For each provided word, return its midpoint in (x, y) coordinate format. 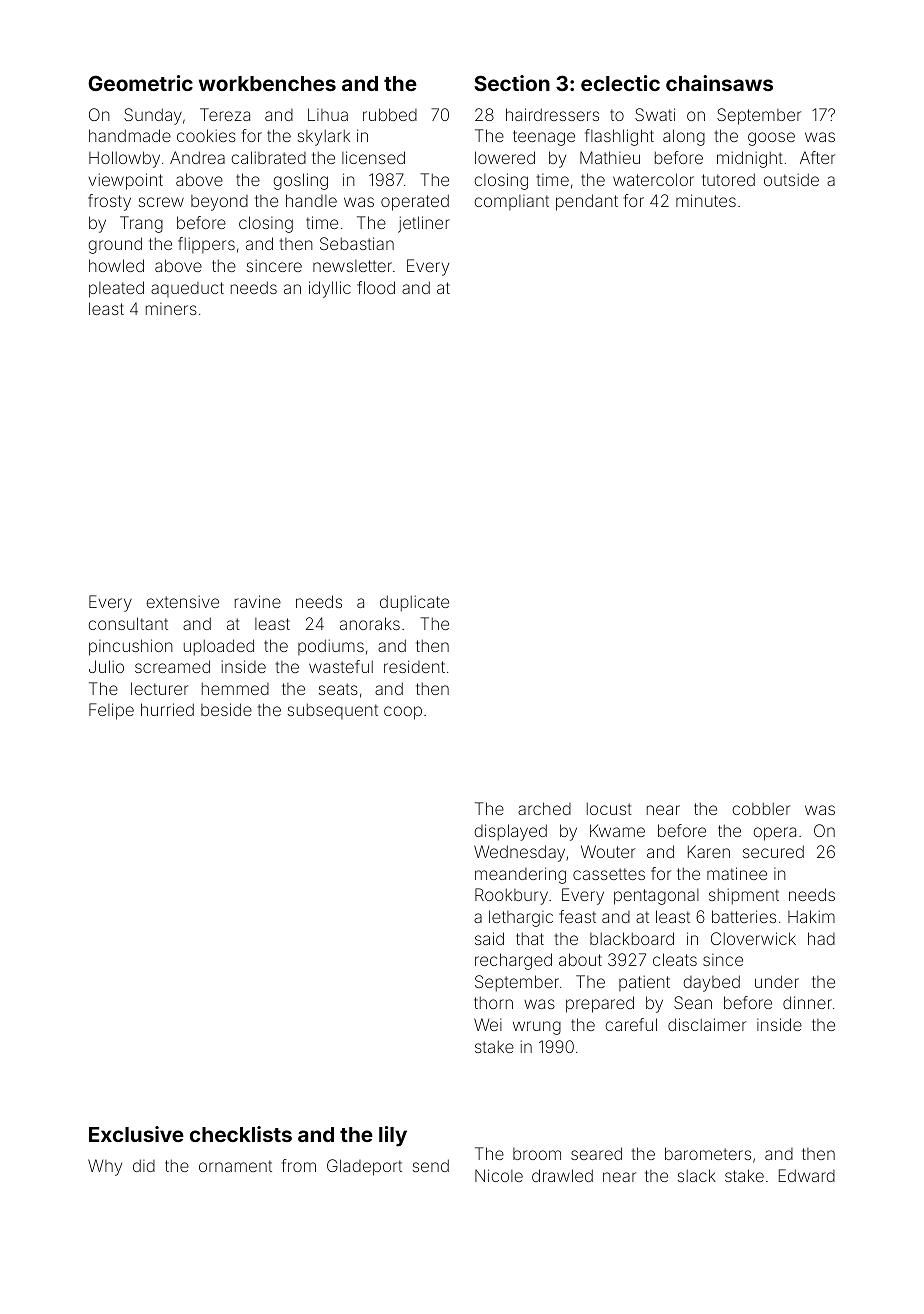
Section (512, 83)
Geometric (140, 83)
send (431, 1165)
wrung (537, 1028)
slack (697, 1175)
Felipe (111, 711)
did (144, 1165)
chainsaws (719, 83)
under (777, 981)
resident (414, 666)
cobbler (761, 808)
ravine (258, 601)
